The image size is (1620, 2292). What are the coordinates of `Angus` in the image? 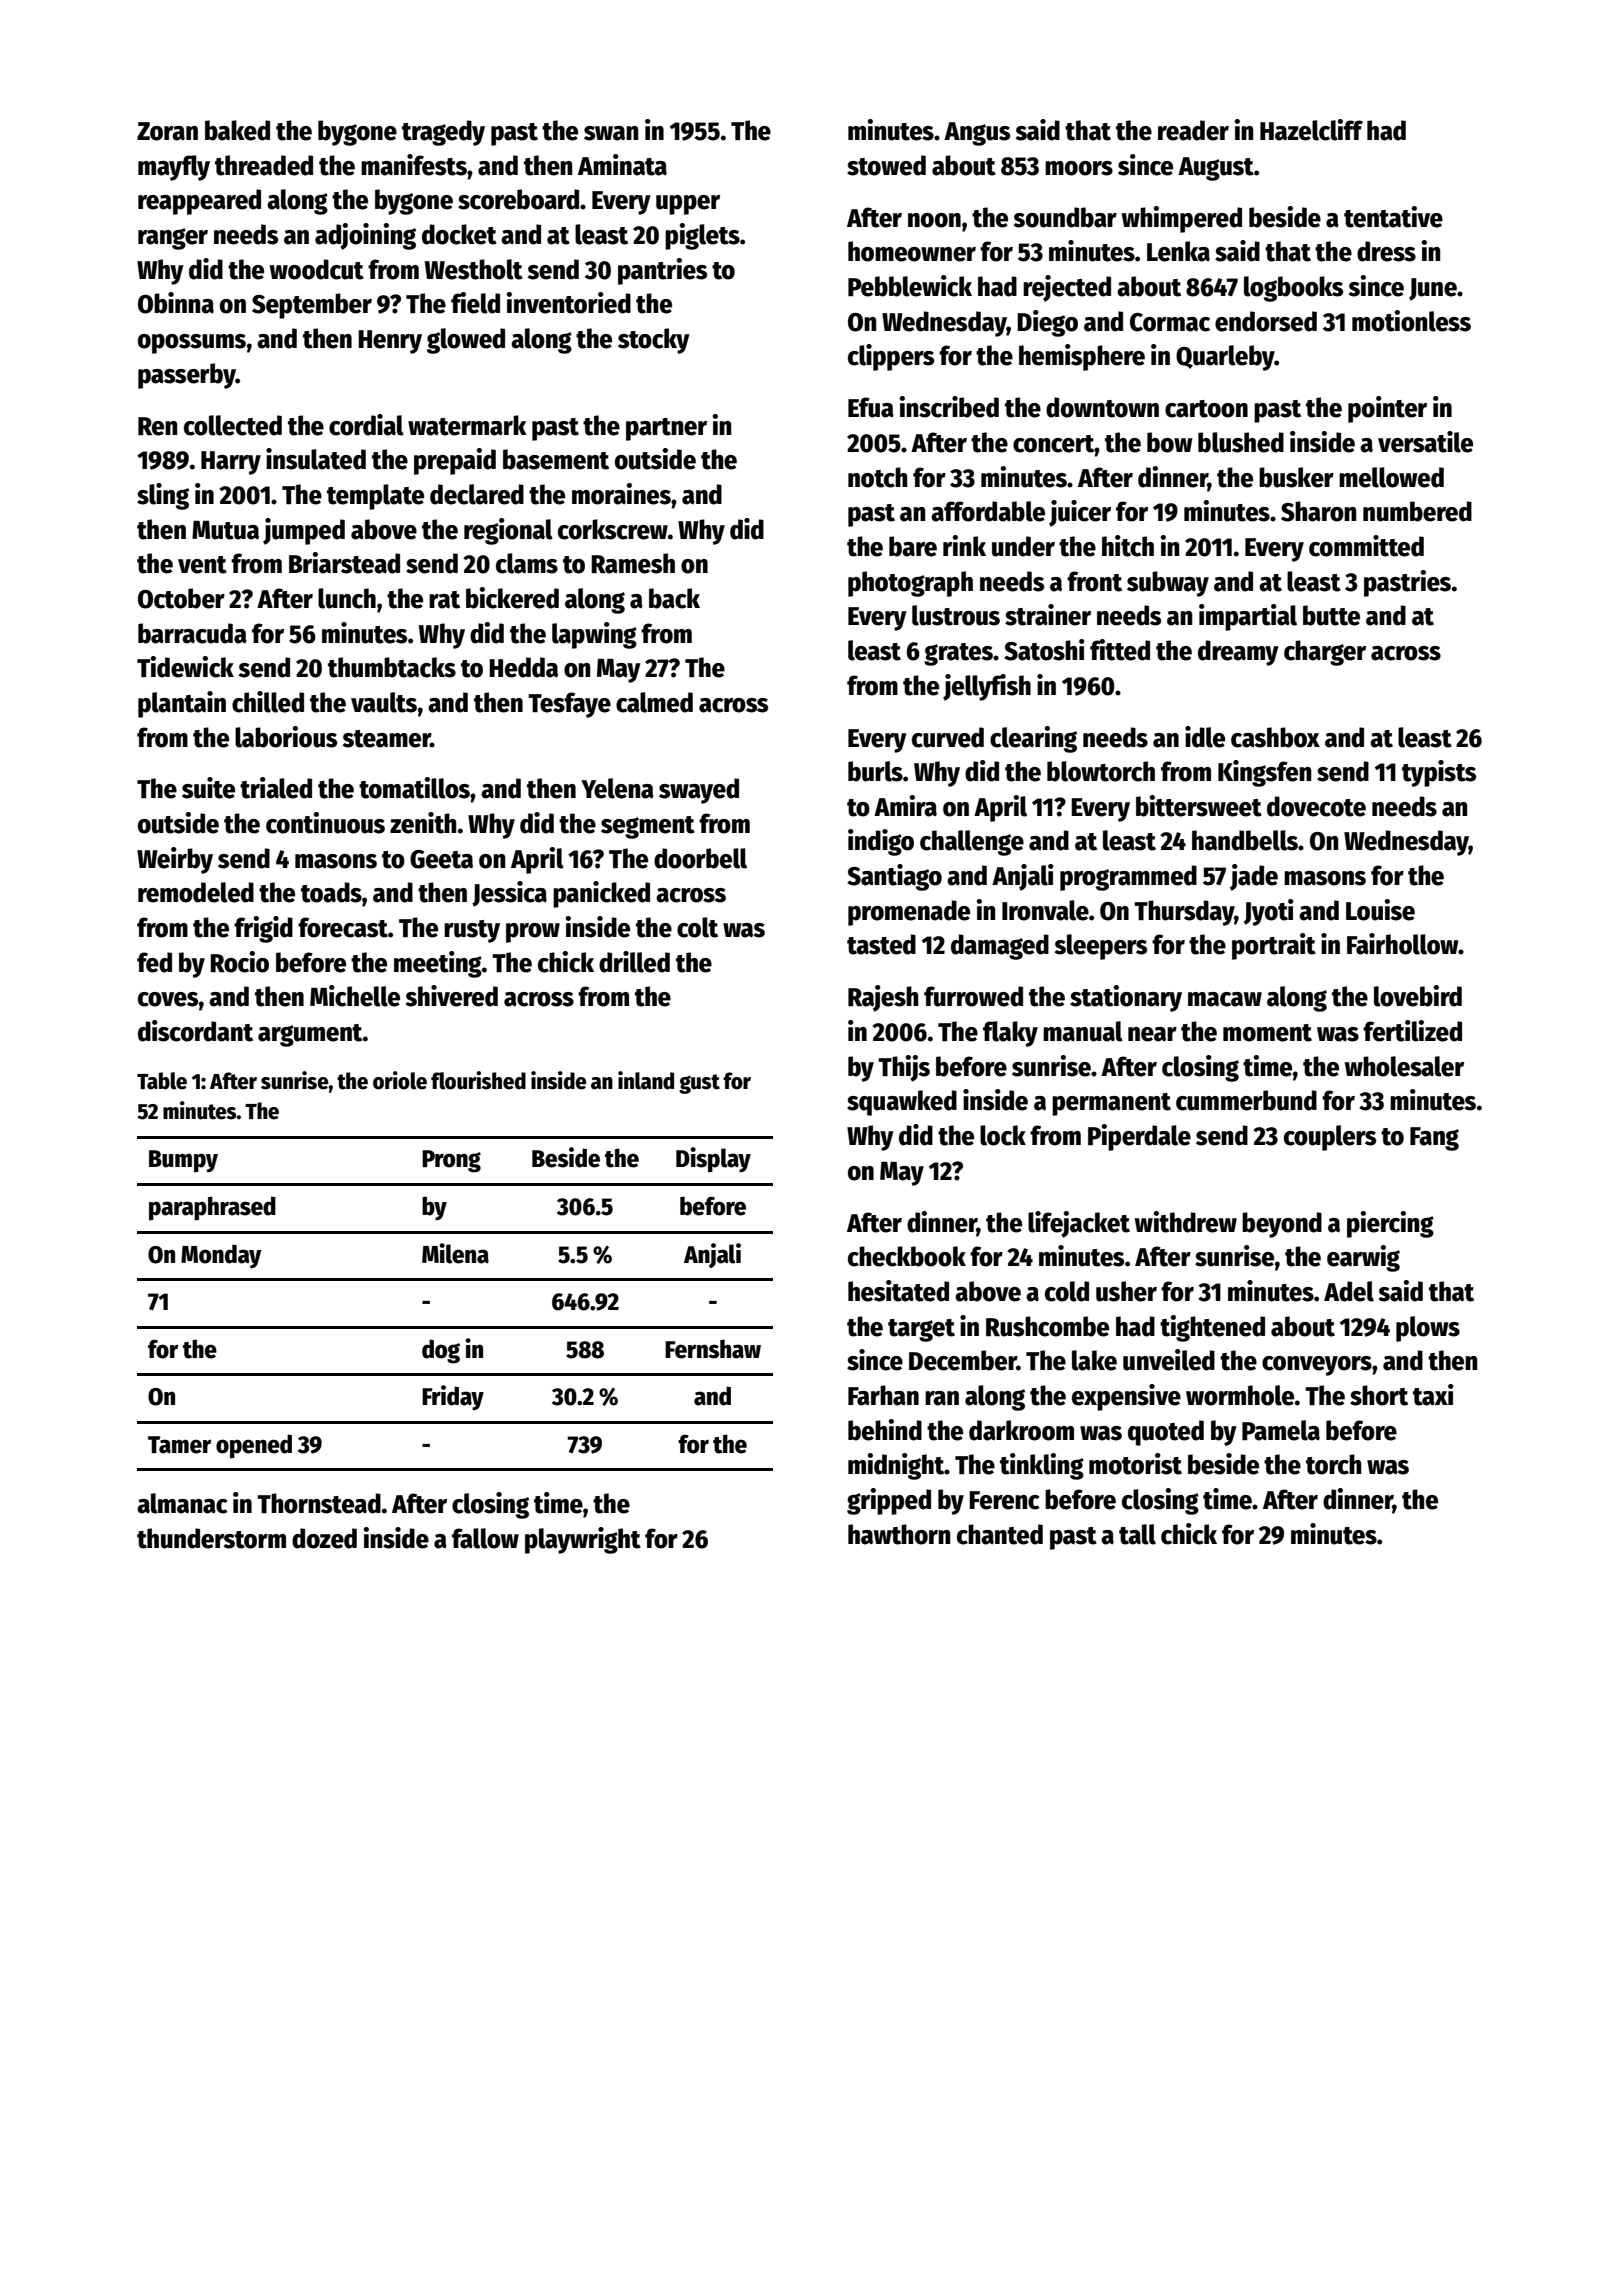 It's located at (977, 134).
